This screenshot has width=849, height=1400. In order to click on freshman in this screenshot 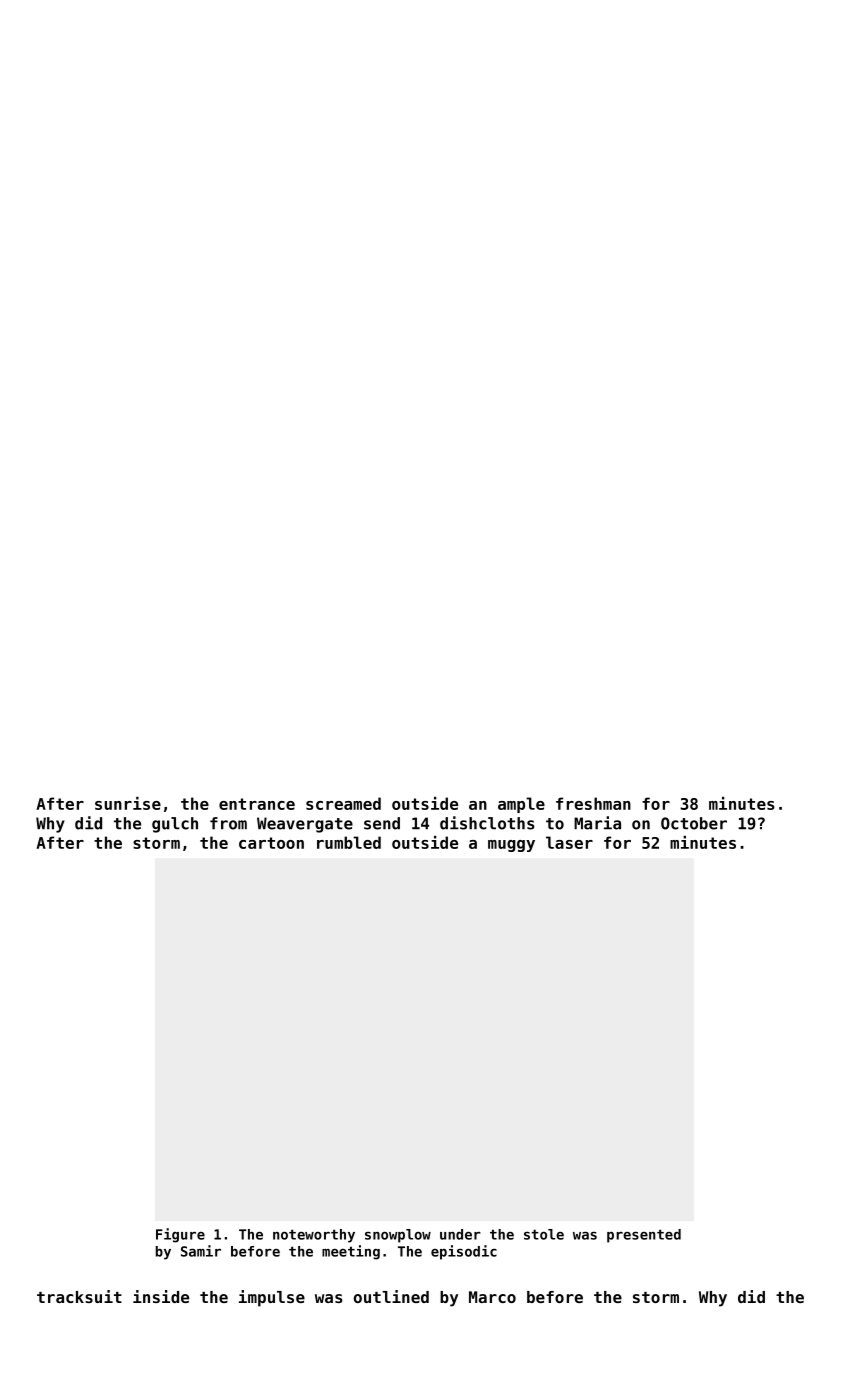, I will do `click(593, 803)`.
